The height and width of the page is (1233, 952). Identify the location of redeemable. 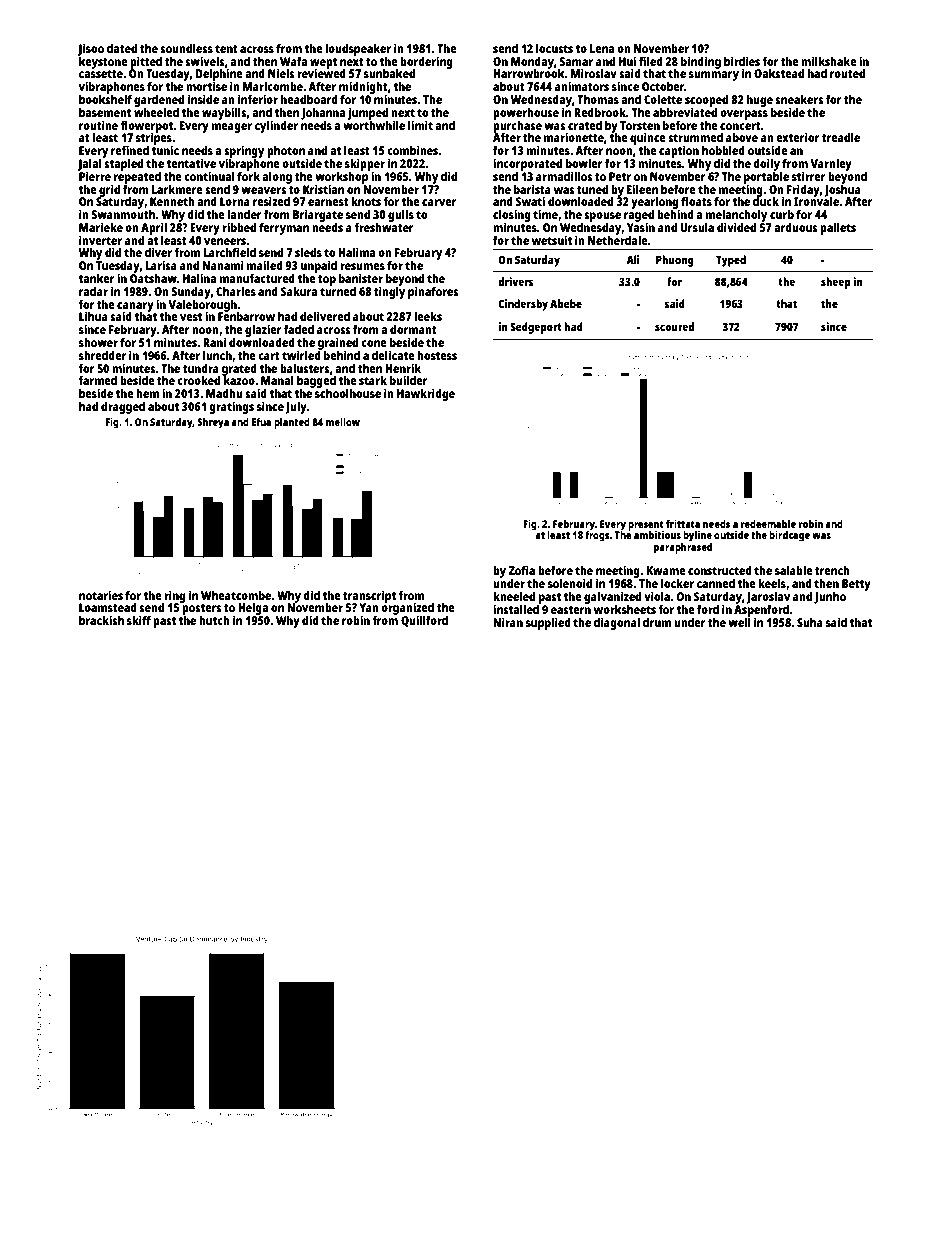
(768, 524).
